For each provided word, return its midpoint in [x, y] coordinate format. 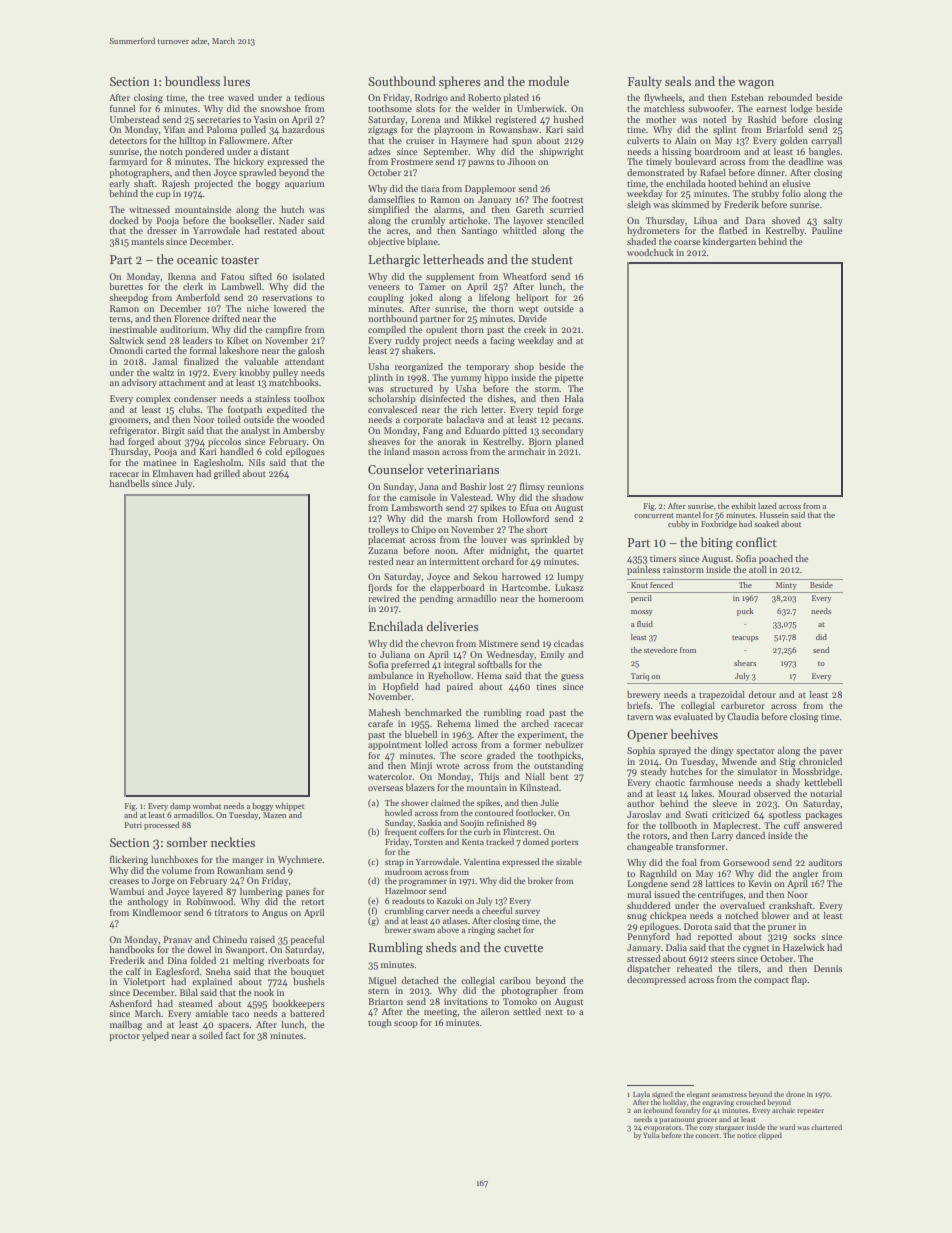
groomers [128, 421]
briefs [638, 705]
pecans [567, 421]
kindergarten [729, 242]
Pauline [827, 230]
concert [707, 1136]
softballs [495, 664]
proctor [124, 1037]
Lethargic [394, 260]
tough [380, 1023]
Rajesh [176, 184]
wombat [207, 806]
